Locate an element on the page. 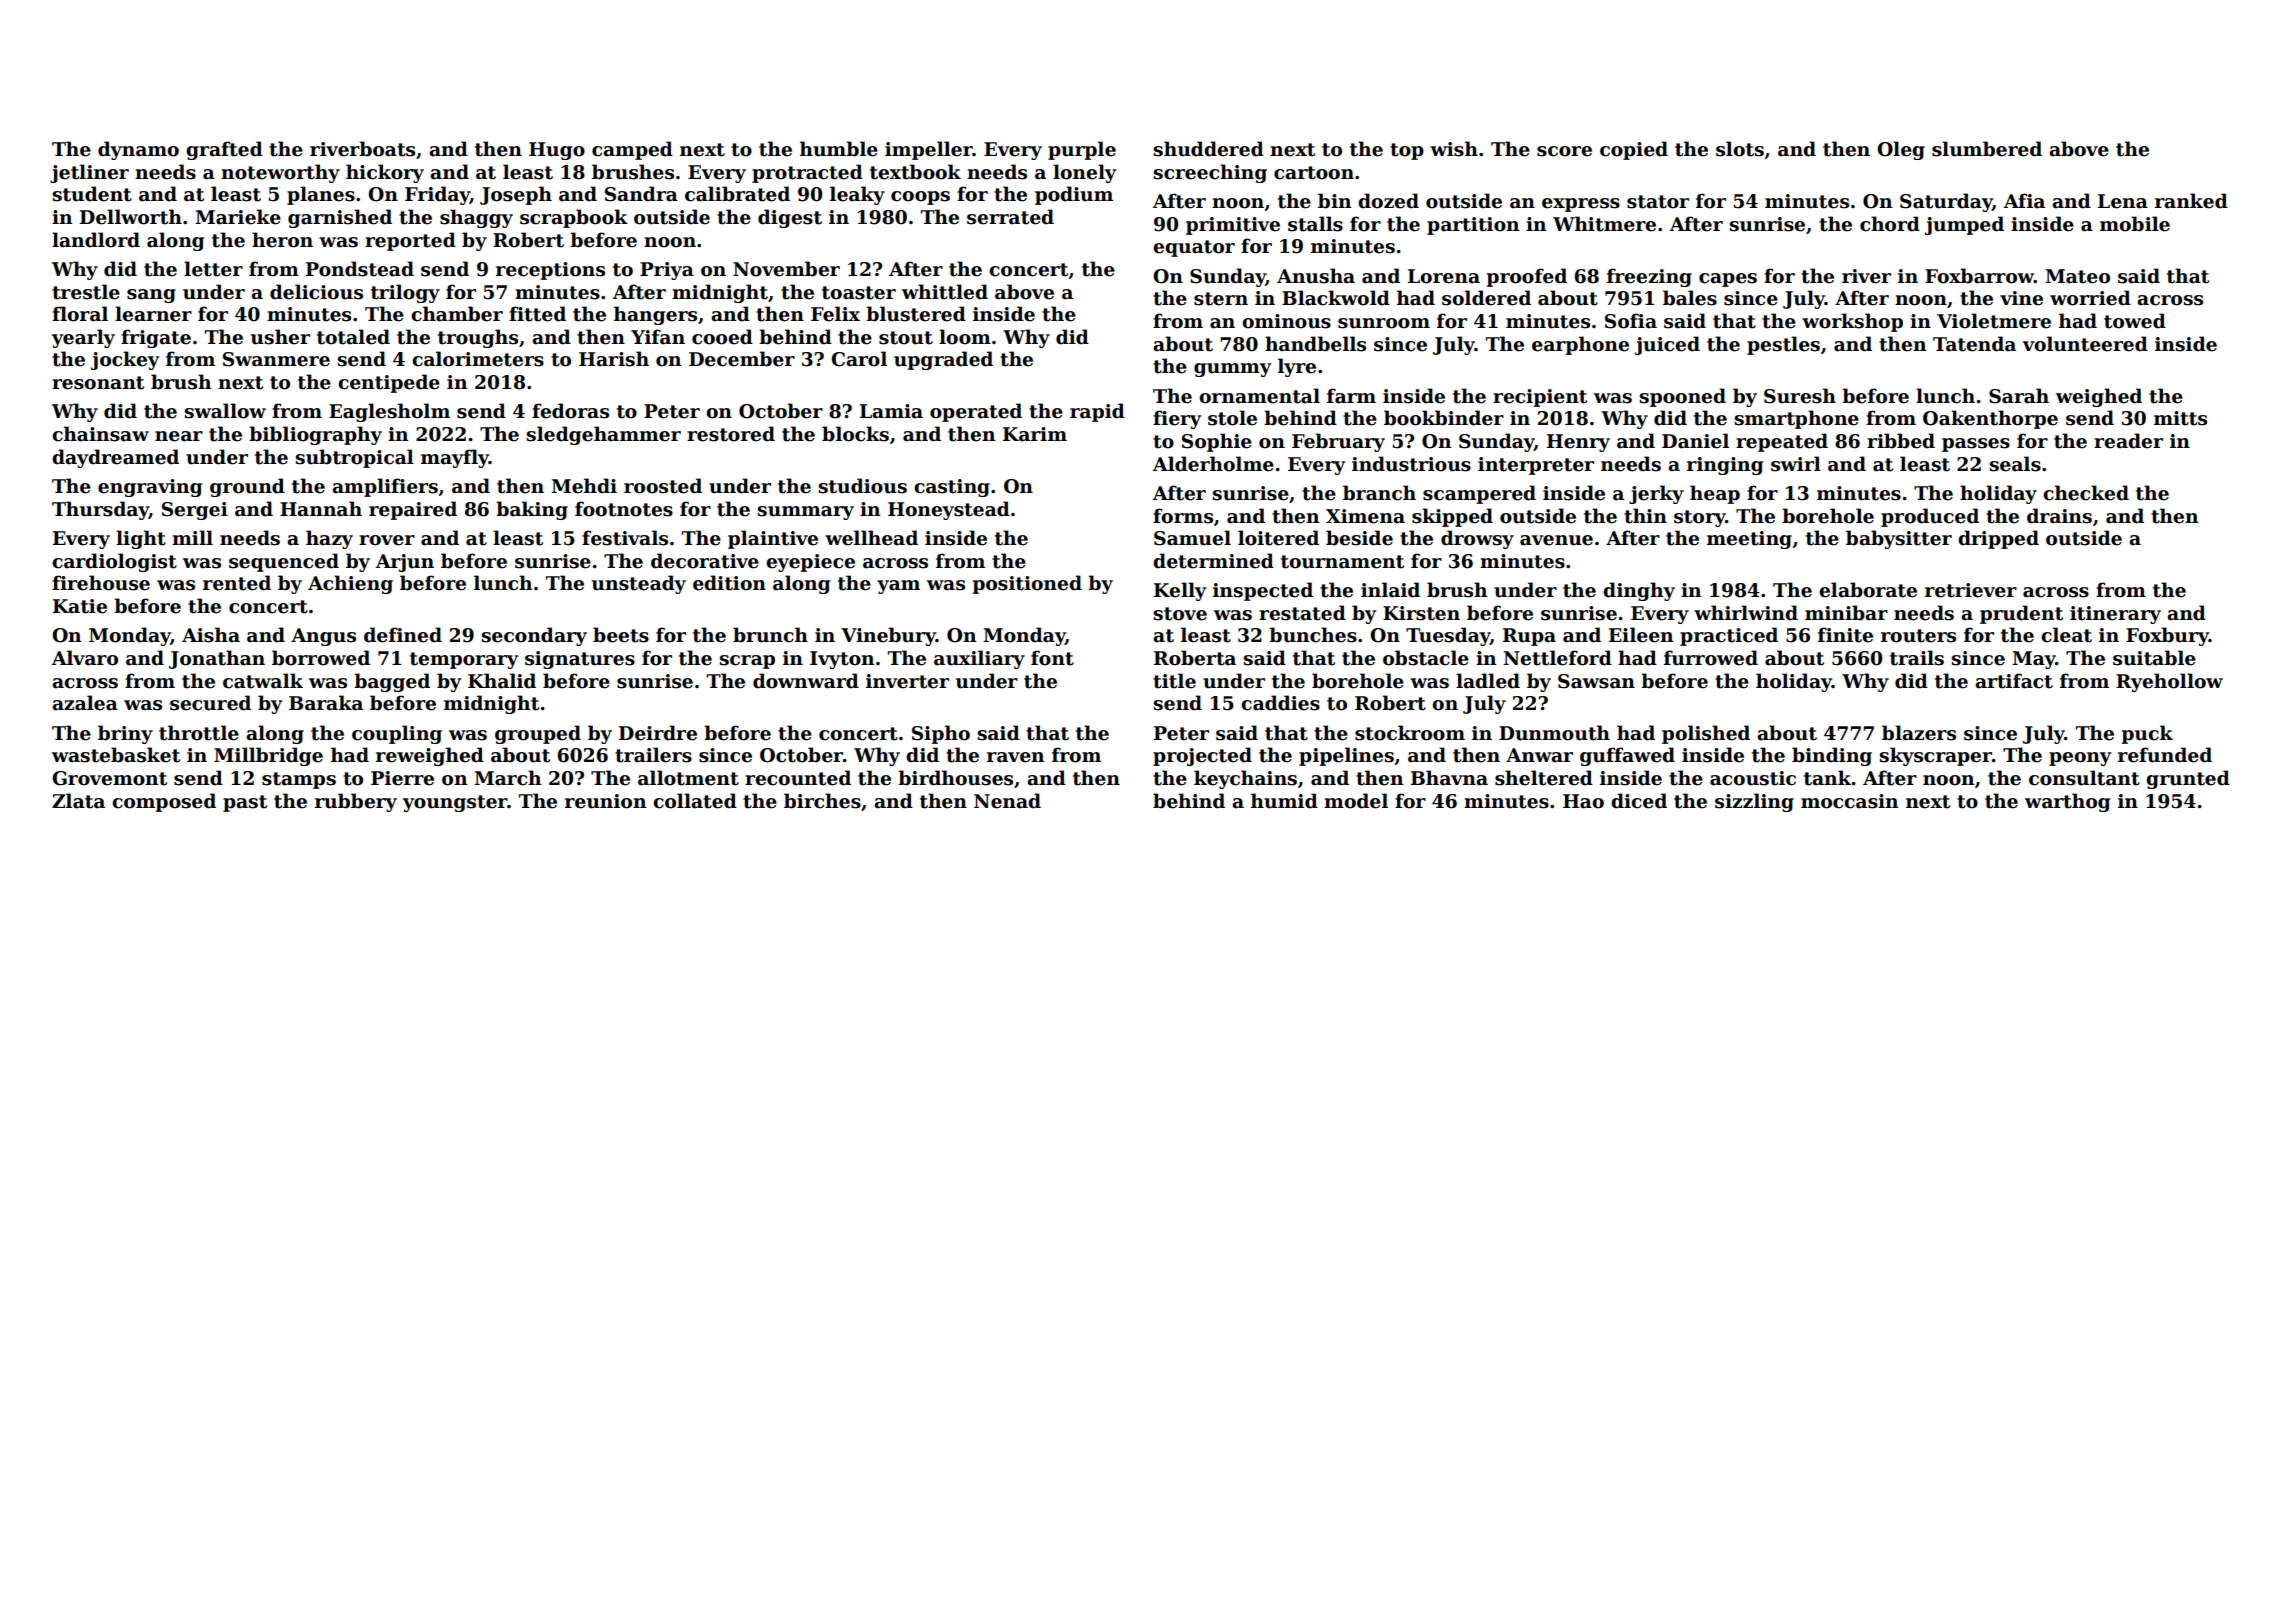 The width and height of the page is (2282, 1614). humble is located at coordinates (839, 149).
